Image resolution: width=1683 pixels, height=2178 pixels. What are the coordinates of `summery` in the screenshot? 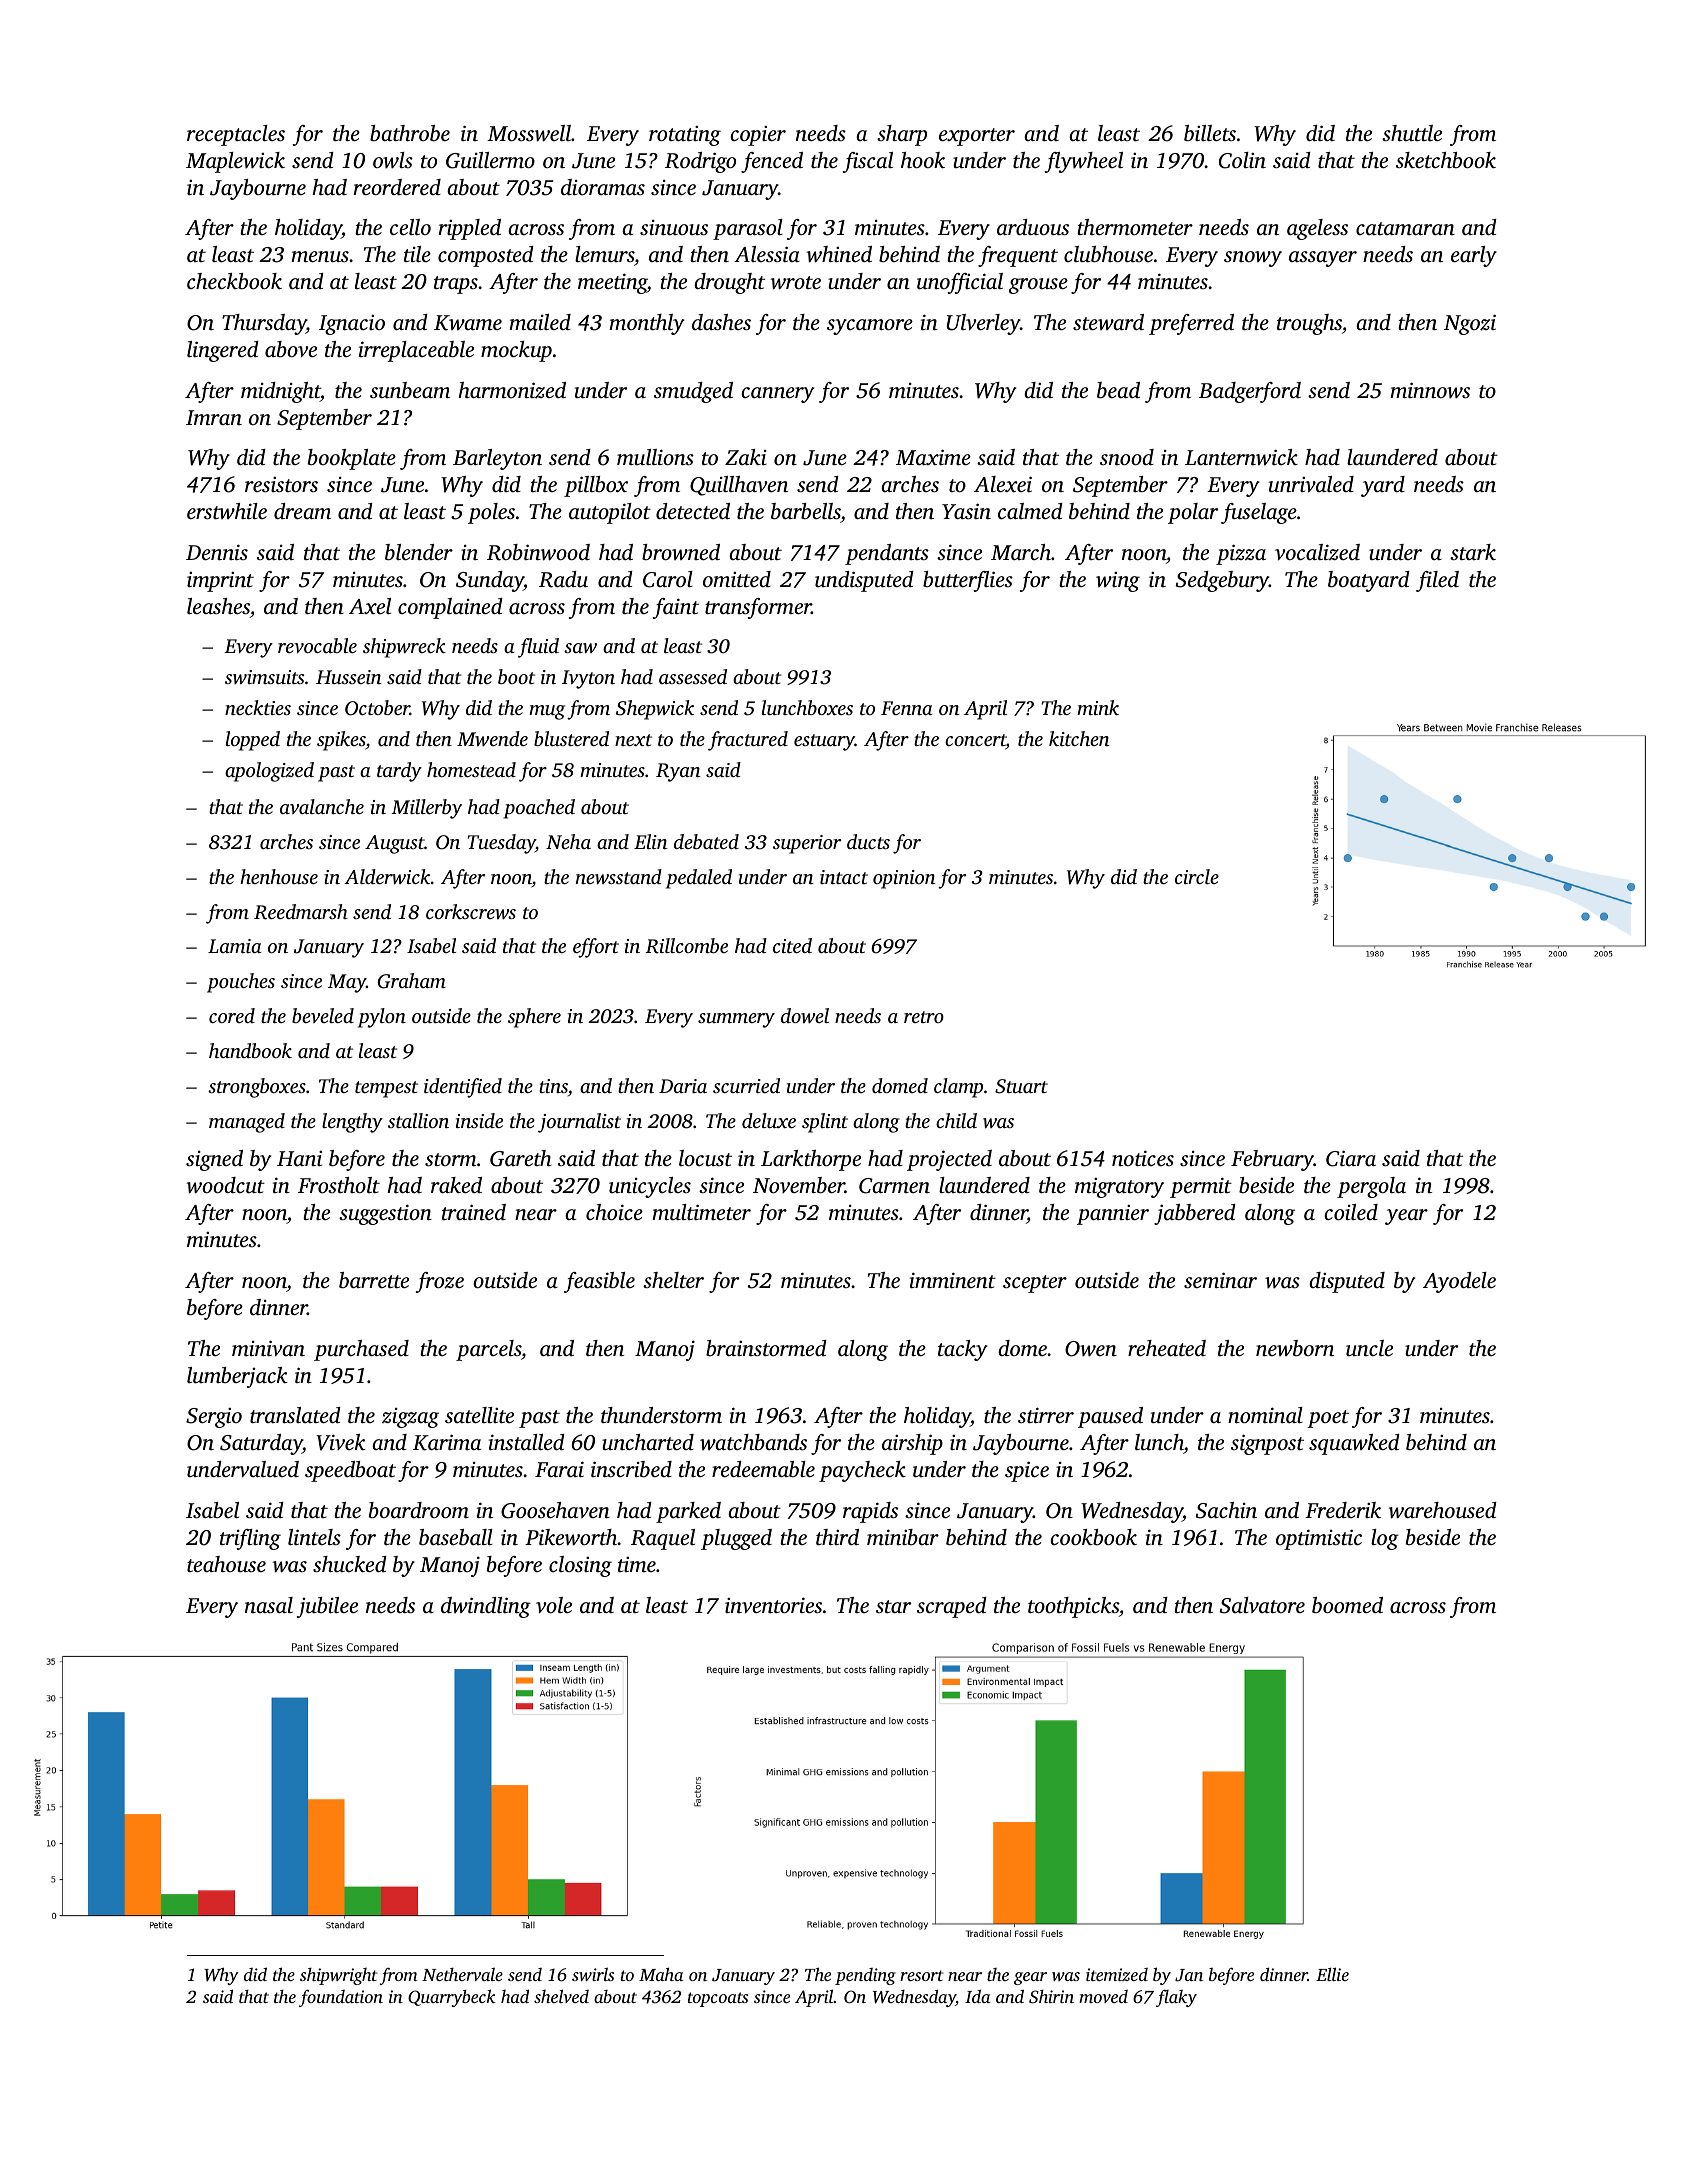 It's located at (736, 1020).
